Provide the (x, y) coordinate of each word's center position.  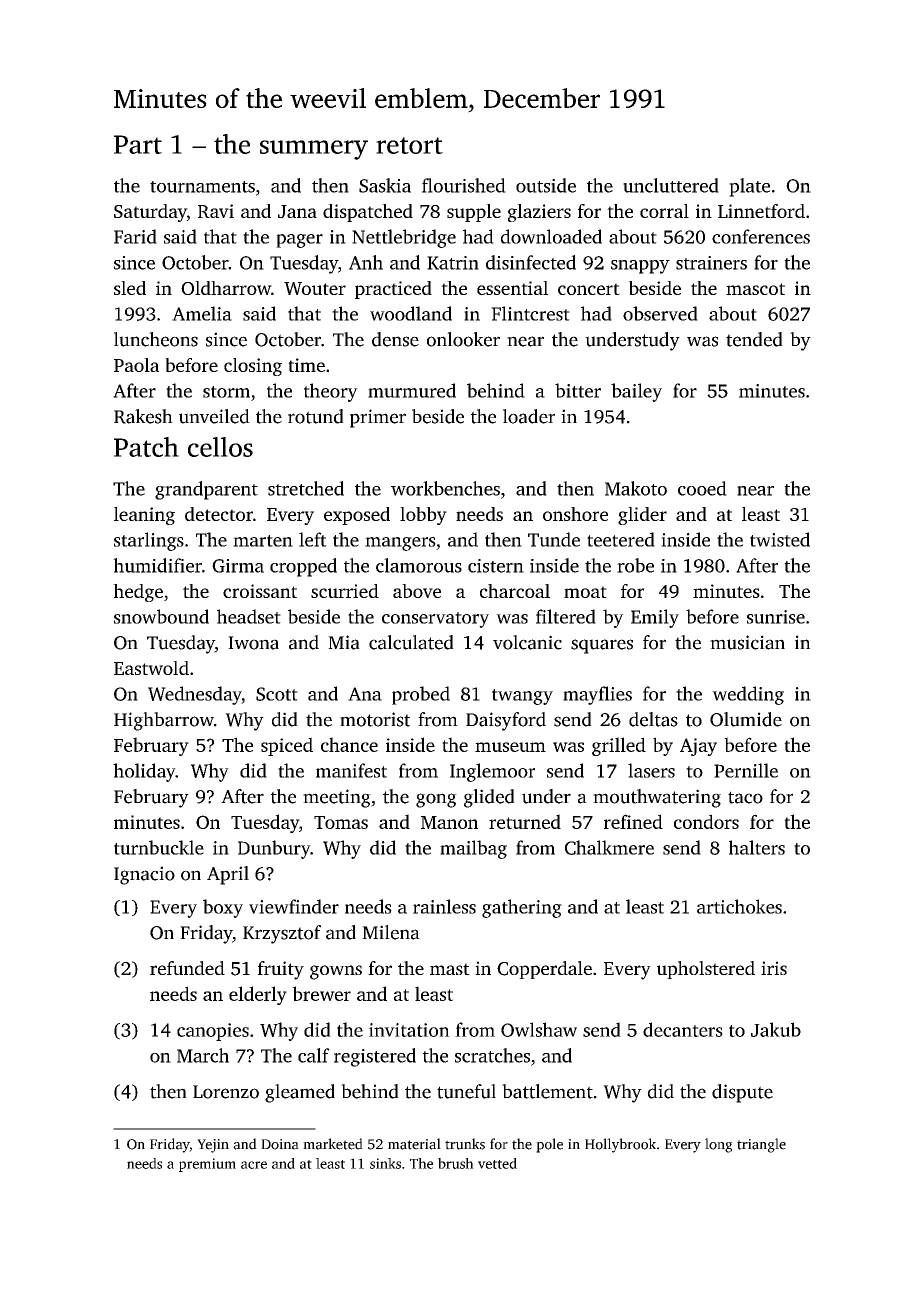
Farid (135, 236)
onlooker (463, 339)
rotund (316, 416)
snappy (640, 267)
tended (754, 339)
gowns (336, 972)
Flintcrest (530, 313)
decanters (683, 1029)
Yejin (213, 1146)
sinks (385, 1163)
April (228, 875)
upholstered (706, 970)
